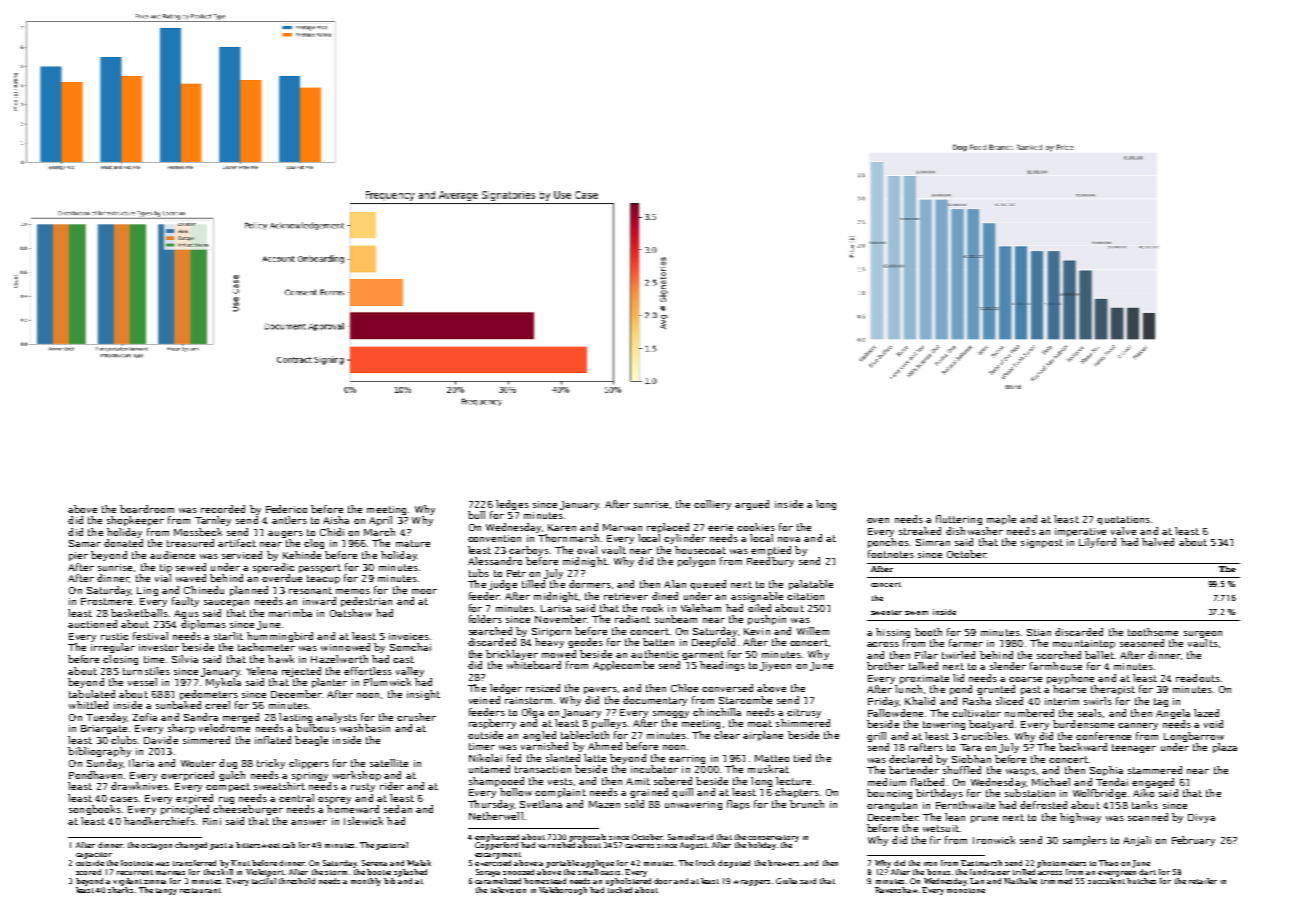  Describe the element at coordinates (738, 805) in the page. I see `flaps` at that location.
